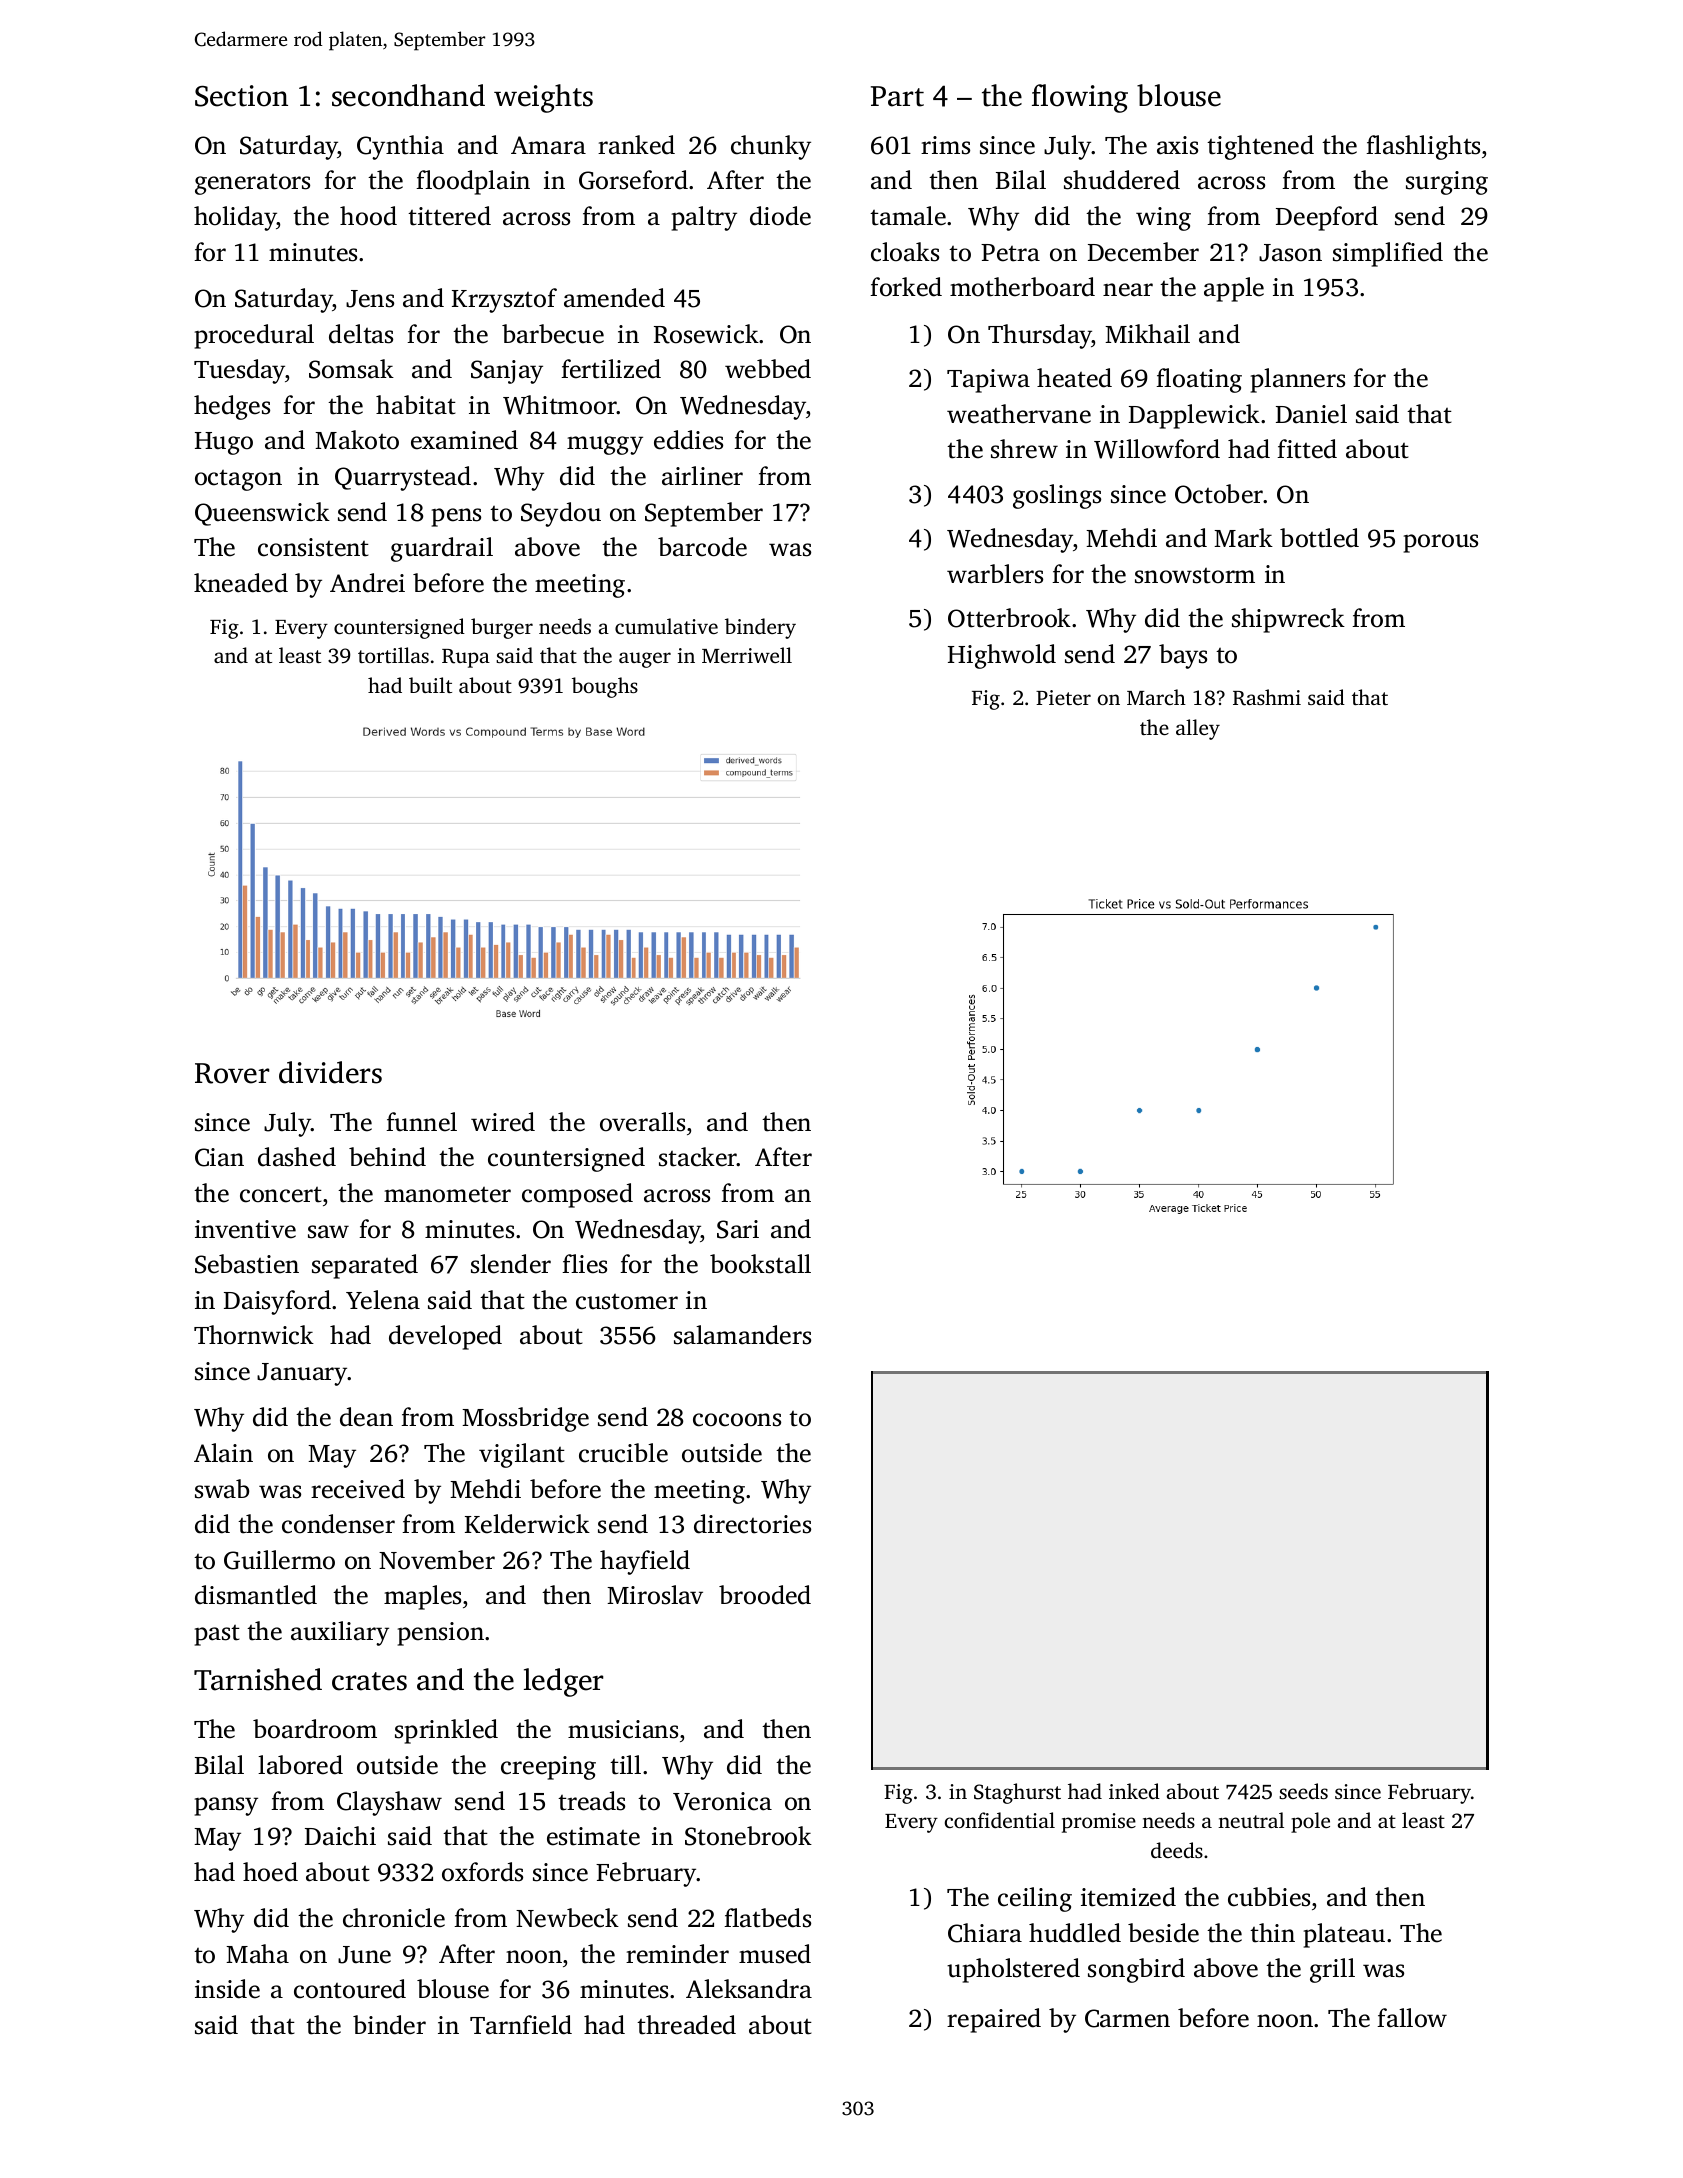  I want to click on Part, so click(897, 96).
